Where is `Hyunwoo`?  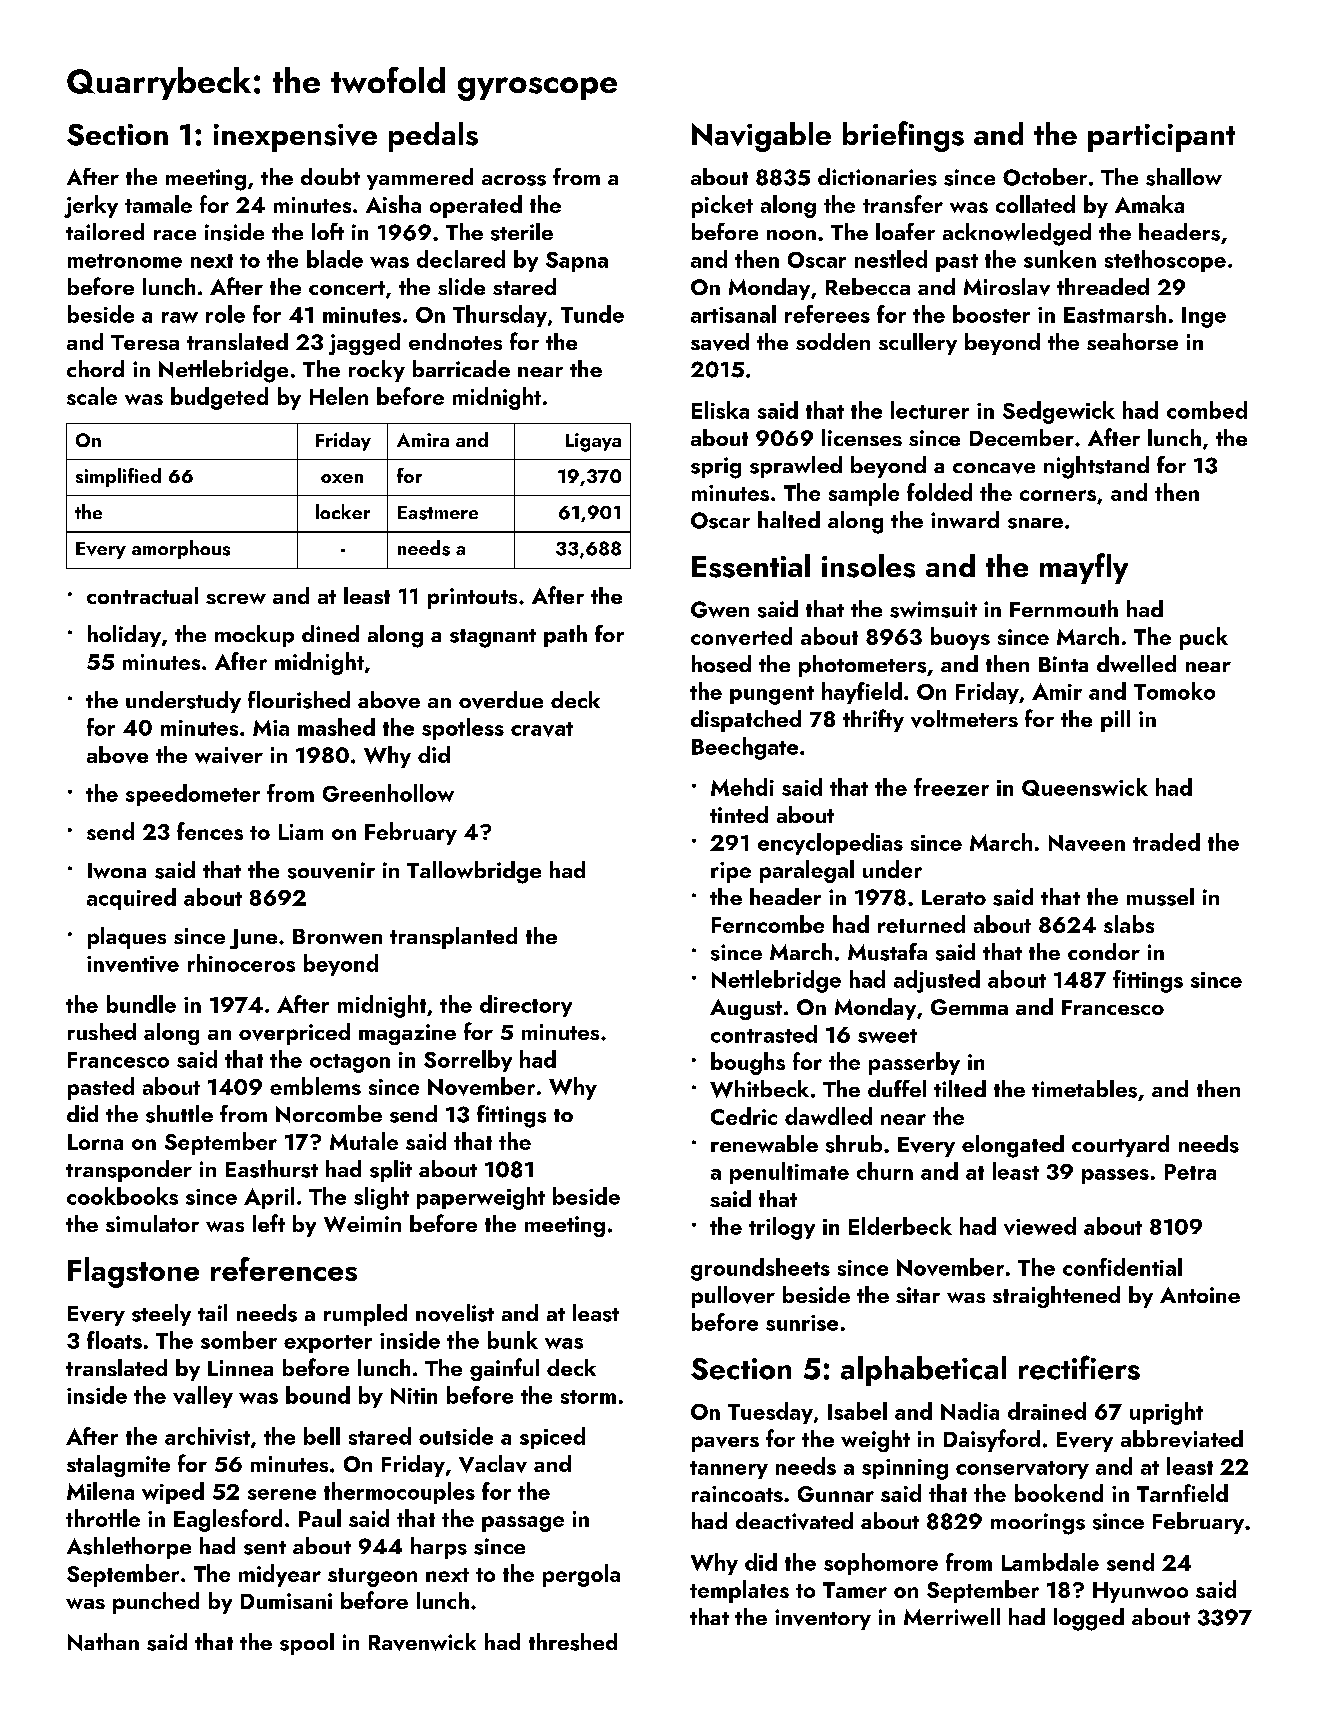
Hyunwoo is located at coordinates (1140, 1592).
